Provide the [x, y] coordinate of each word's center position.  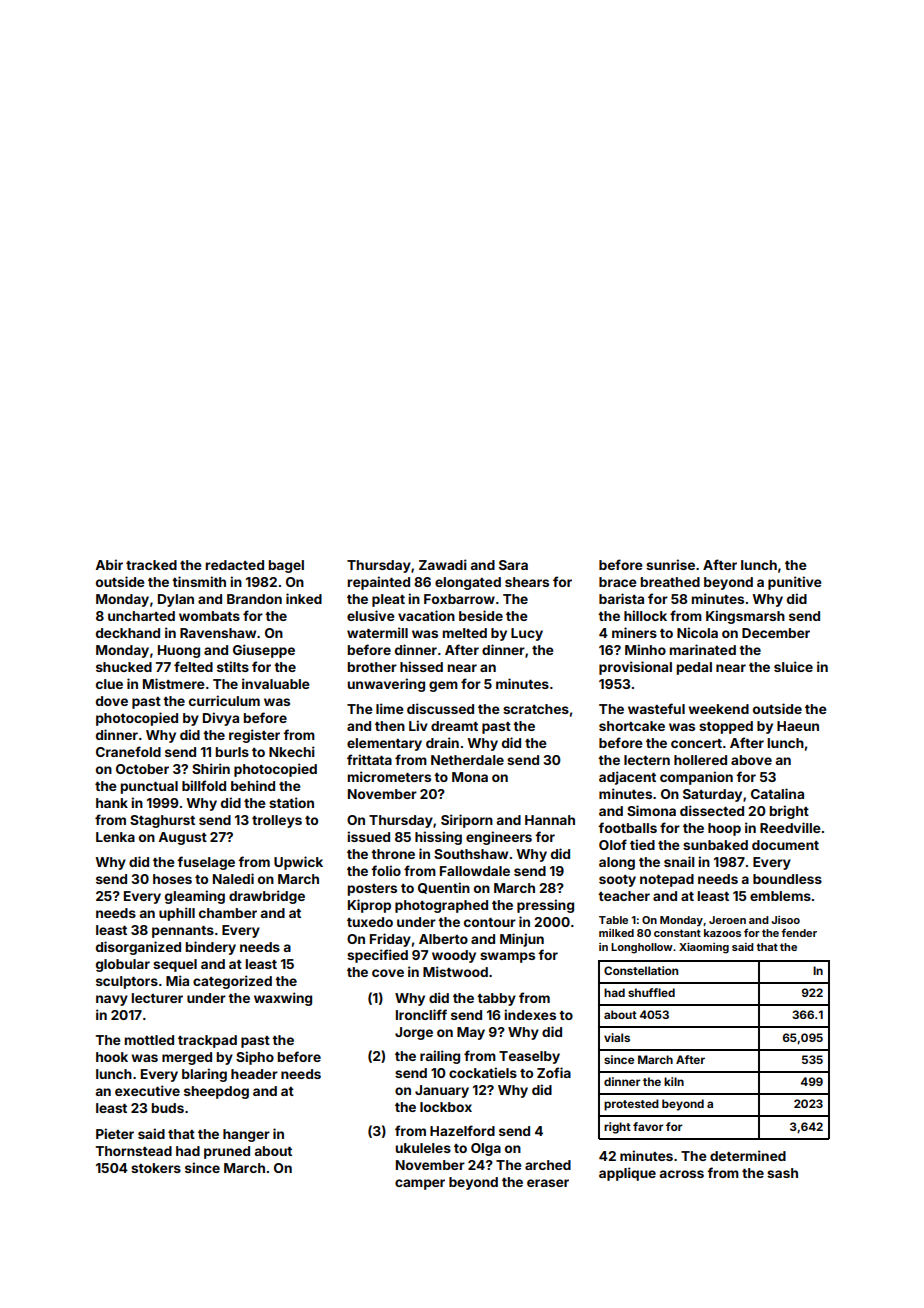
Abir [109, 564]
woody [454, 956]
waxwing [283, 999]
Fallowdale [475, 871]
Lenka [115, 837]
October [142, 769]
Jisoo [785, 920]
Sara [513, 565]
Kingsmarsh [745, 617]
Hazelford [462, 1130]
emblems [780, 896]
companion [696, 778]
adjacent [627, 778]
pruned [227, 1152]
